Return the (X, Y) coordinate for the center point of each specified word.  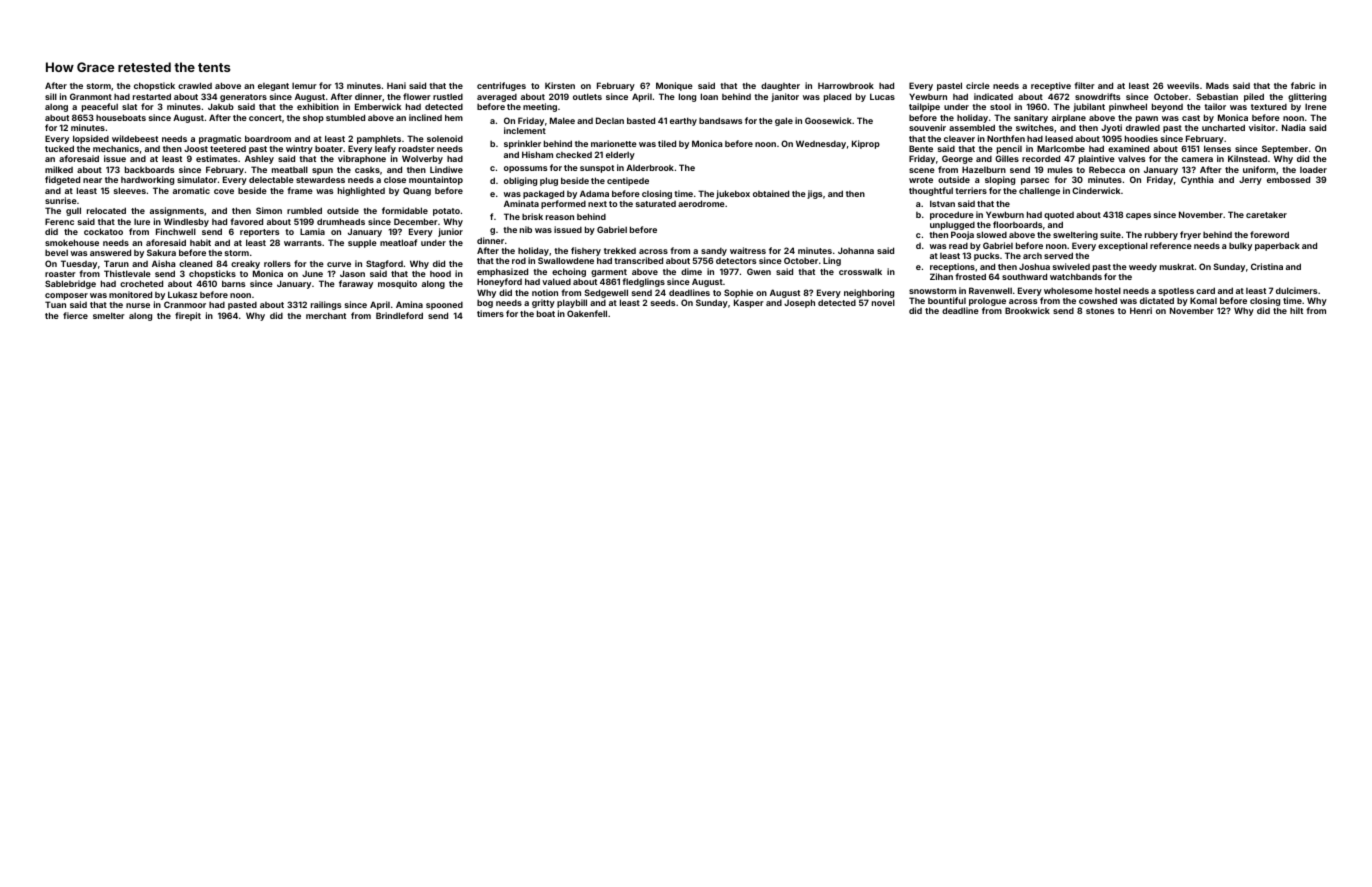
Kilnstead (1247, 158)
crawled (195, 85)
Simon (269, 210)
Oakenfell (587, 313)
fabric (1303, 85)
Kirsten (560, 85)
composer (66, 296)
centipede (628, 181)
